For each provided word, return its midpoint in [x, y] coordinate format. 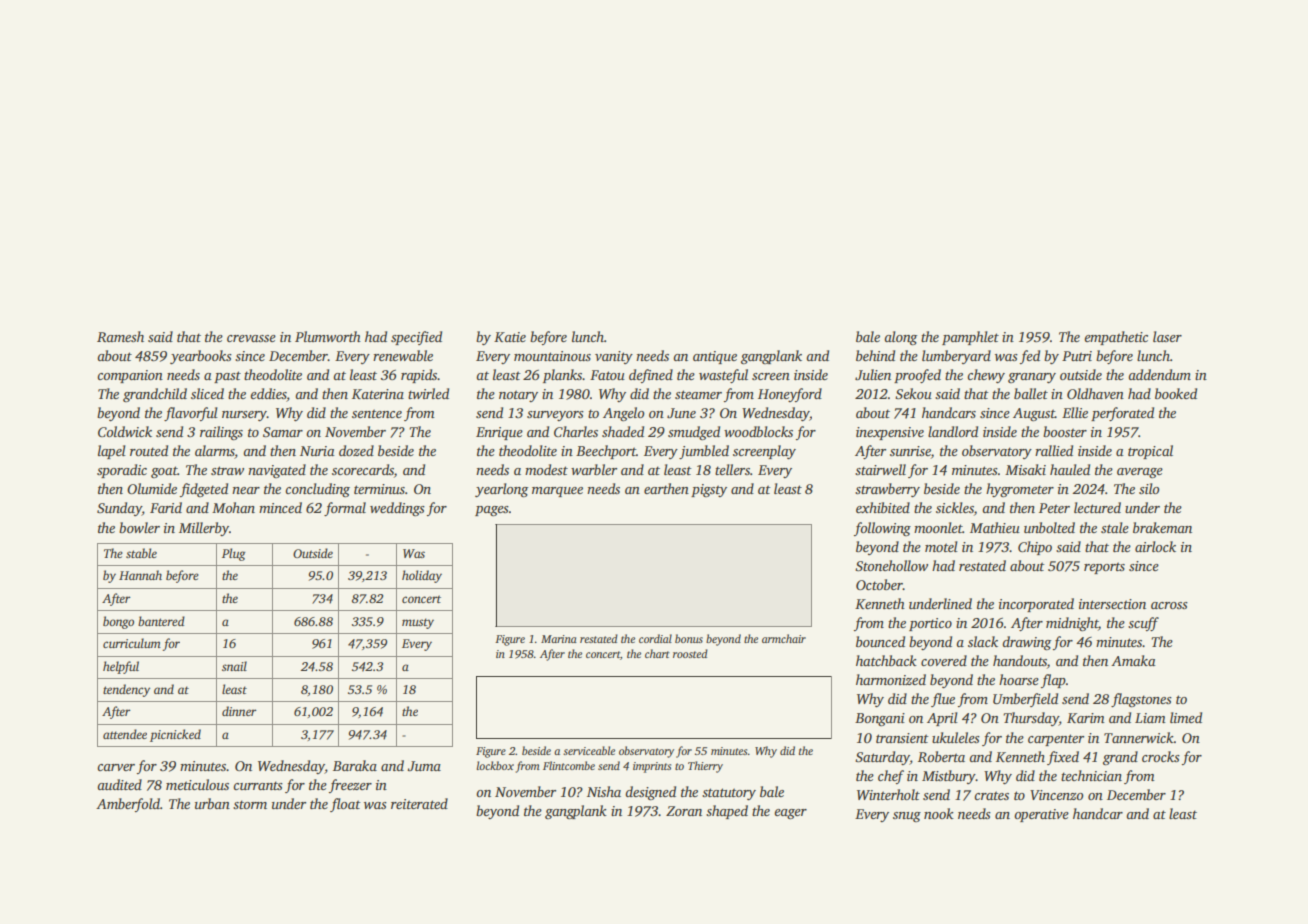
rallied [1054, 450]
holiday [422, 576]
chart [657, 653]
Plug [233, 554]
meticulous [197, 784]
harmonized [891, 679]
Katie [510, 337]
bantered [161, 621]
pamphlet [970, 338]
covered [944, 660]
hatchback [886, 660]
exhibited [883, 507]
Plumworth [328, 336]
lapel [112, 452]
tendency [126, 690]
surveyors [555, 416]
